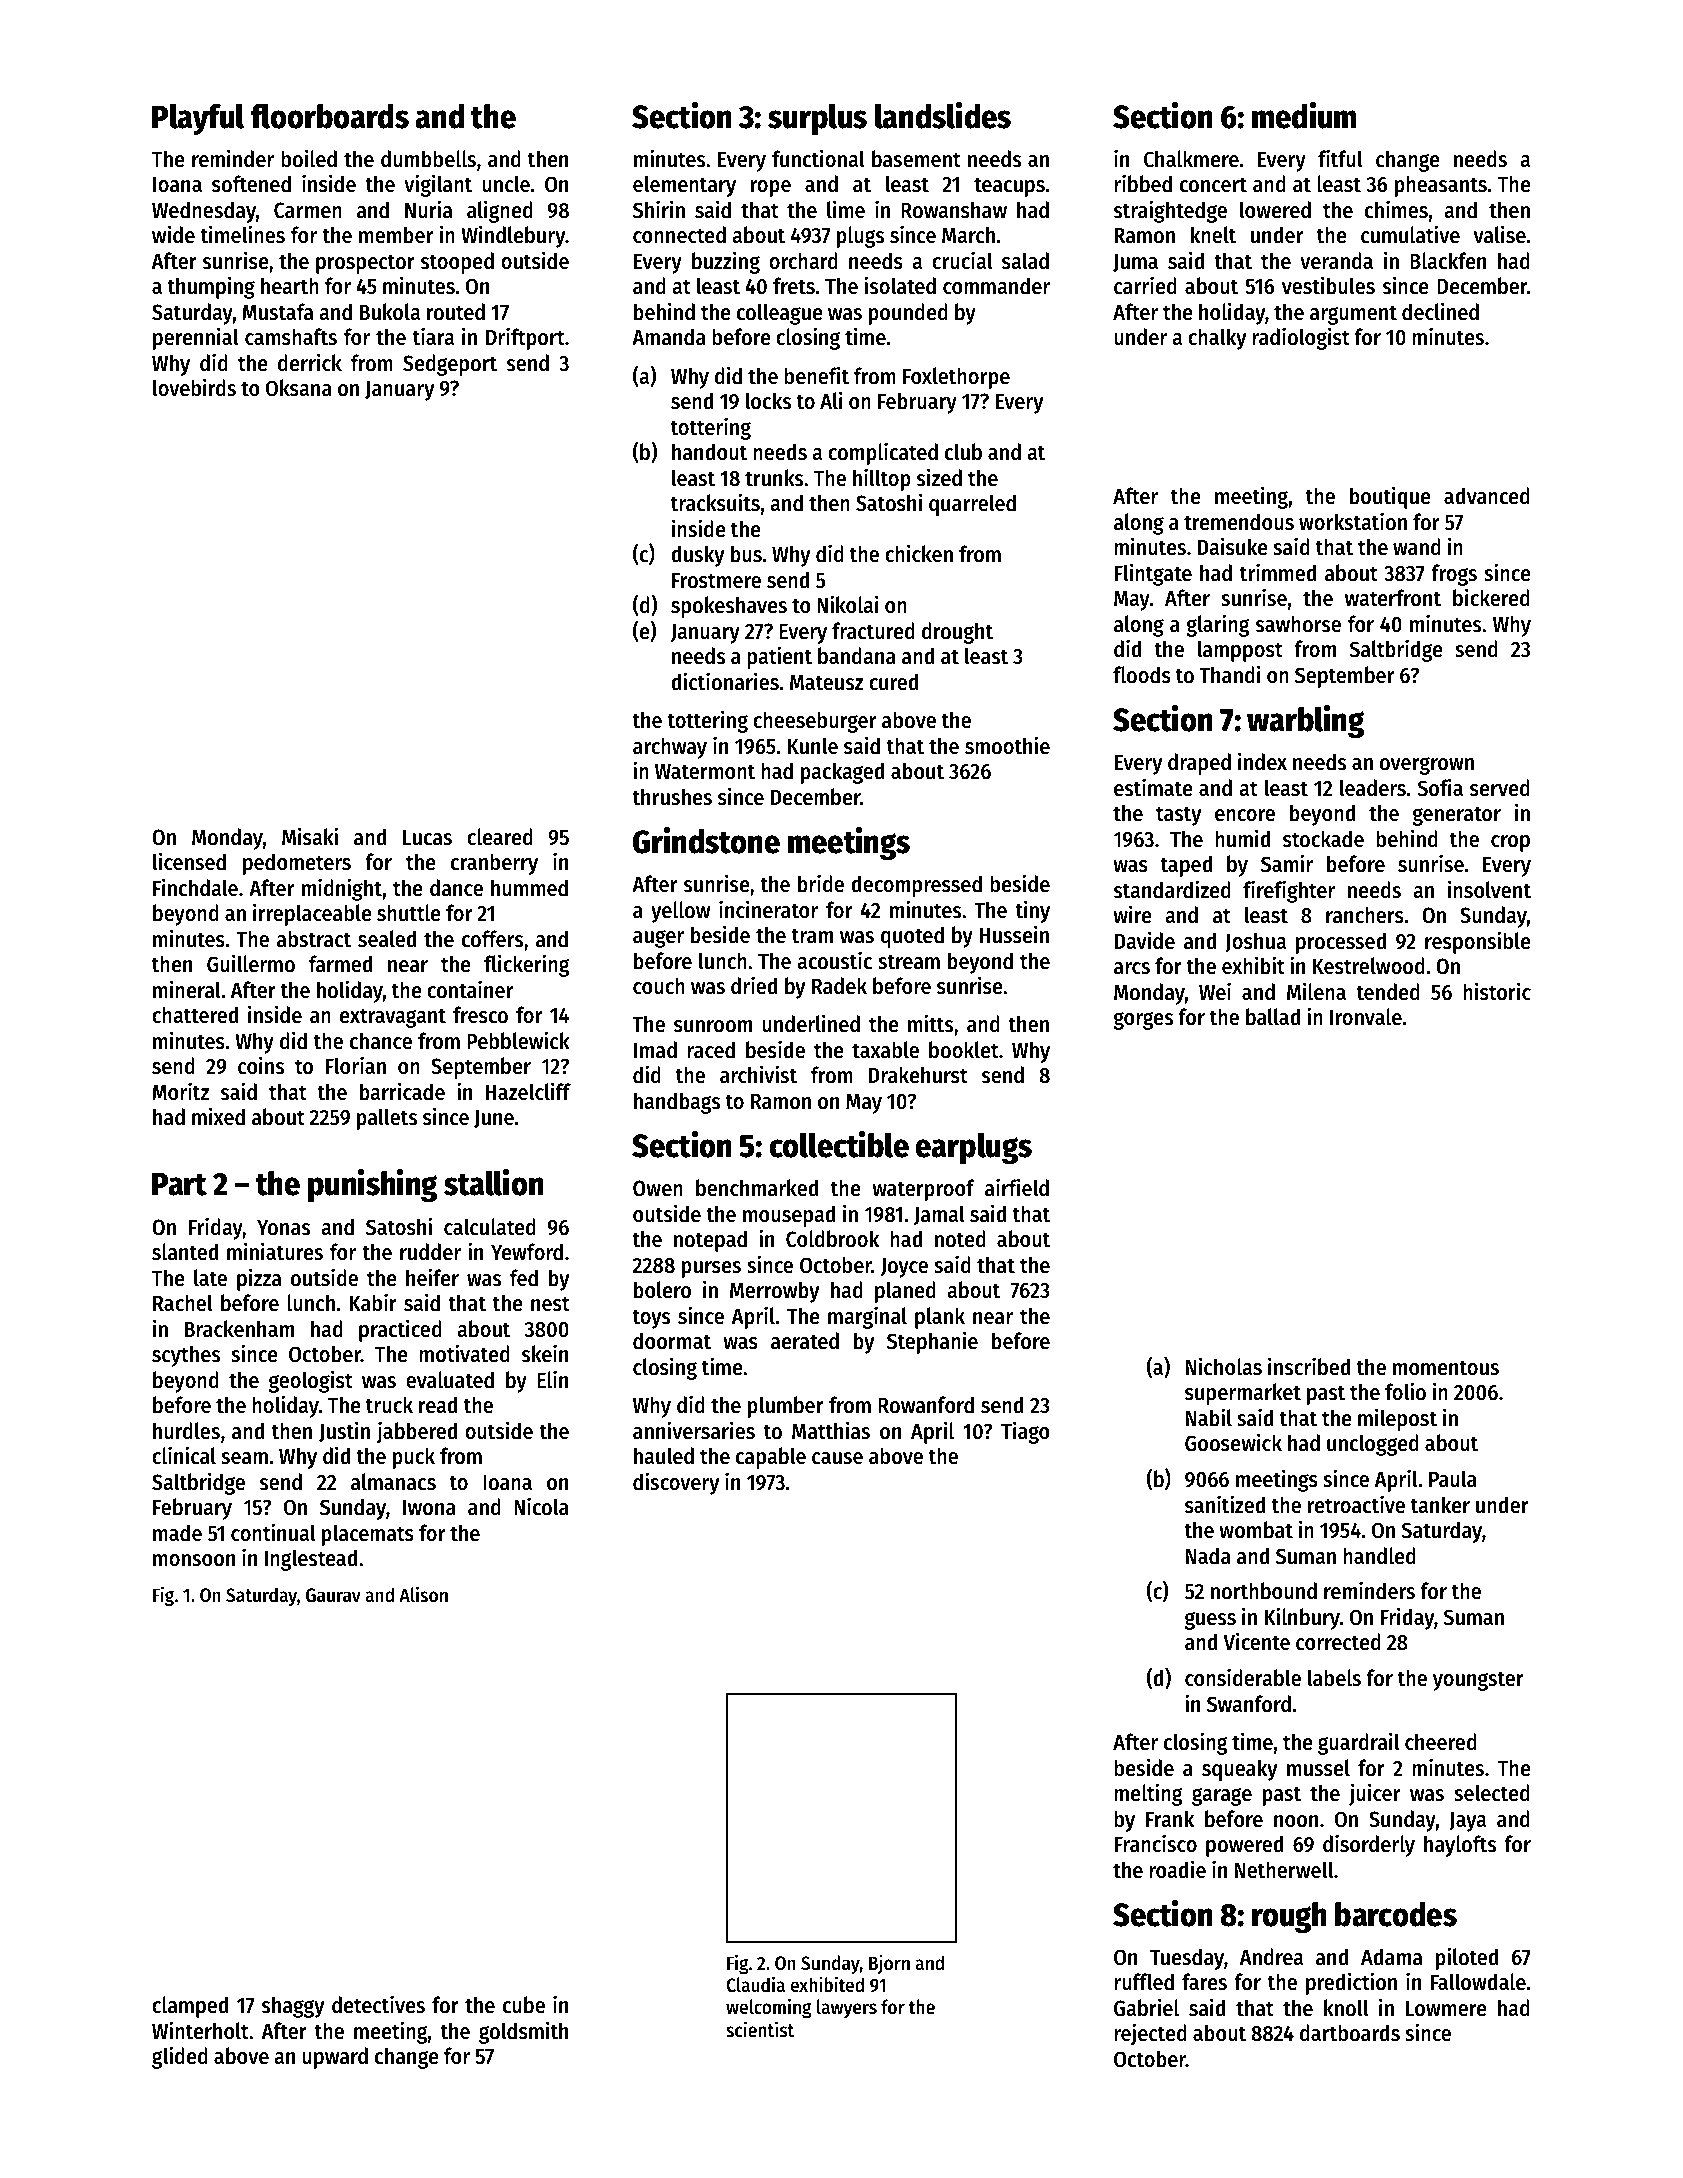 The height and width of the image is (2178, 1683). Describe the element at coordinates (1210, 1621) in the image. I see `guess` at that location.
